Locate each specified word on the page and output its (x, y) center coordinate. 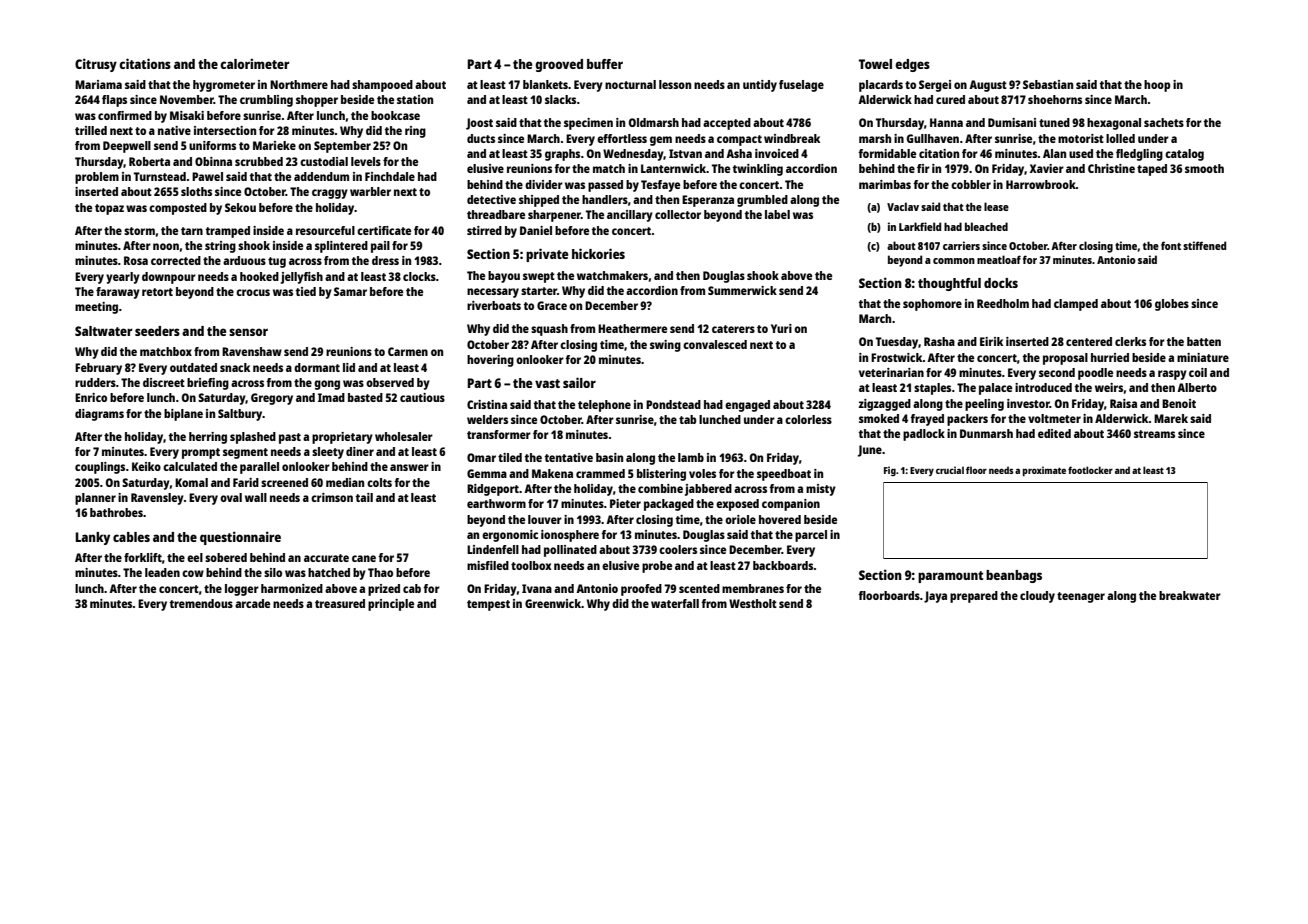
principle (391, 605)
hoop (1157, 86)
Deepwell (127, 147)
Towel (875, 64)
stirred (484, 230)
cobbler (971, 184)
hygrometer (224, 86)
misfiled (488, 565)
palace (995, 389)
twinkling (758, 170)
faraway (118, 293)
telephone (604, 406)
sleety (328, 453)
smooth (1204, 168)
